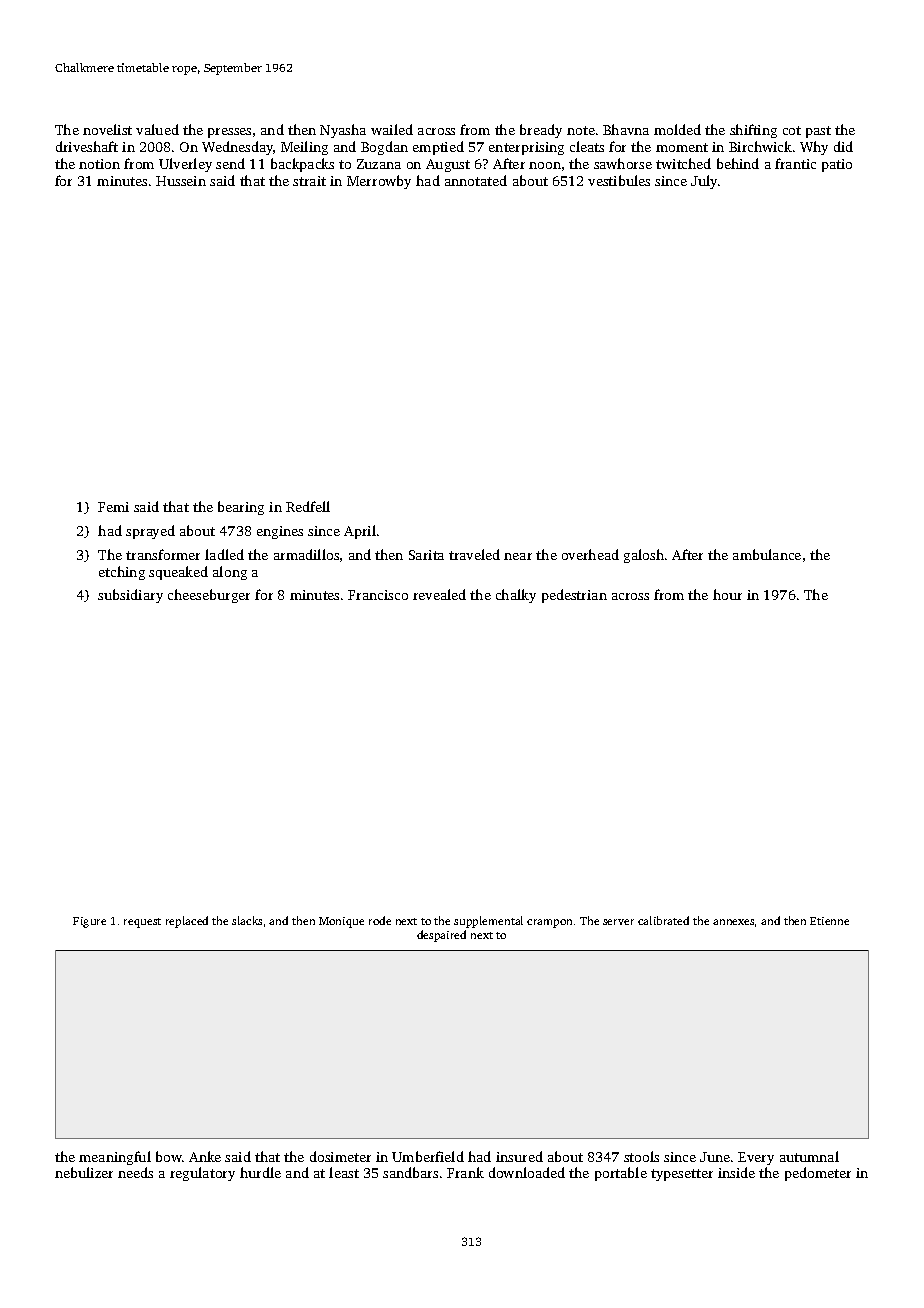  What do you see at coordinates (428, 1156) in the screenshot?
I see `Umberfield` at bounding box center [428, 1156].
